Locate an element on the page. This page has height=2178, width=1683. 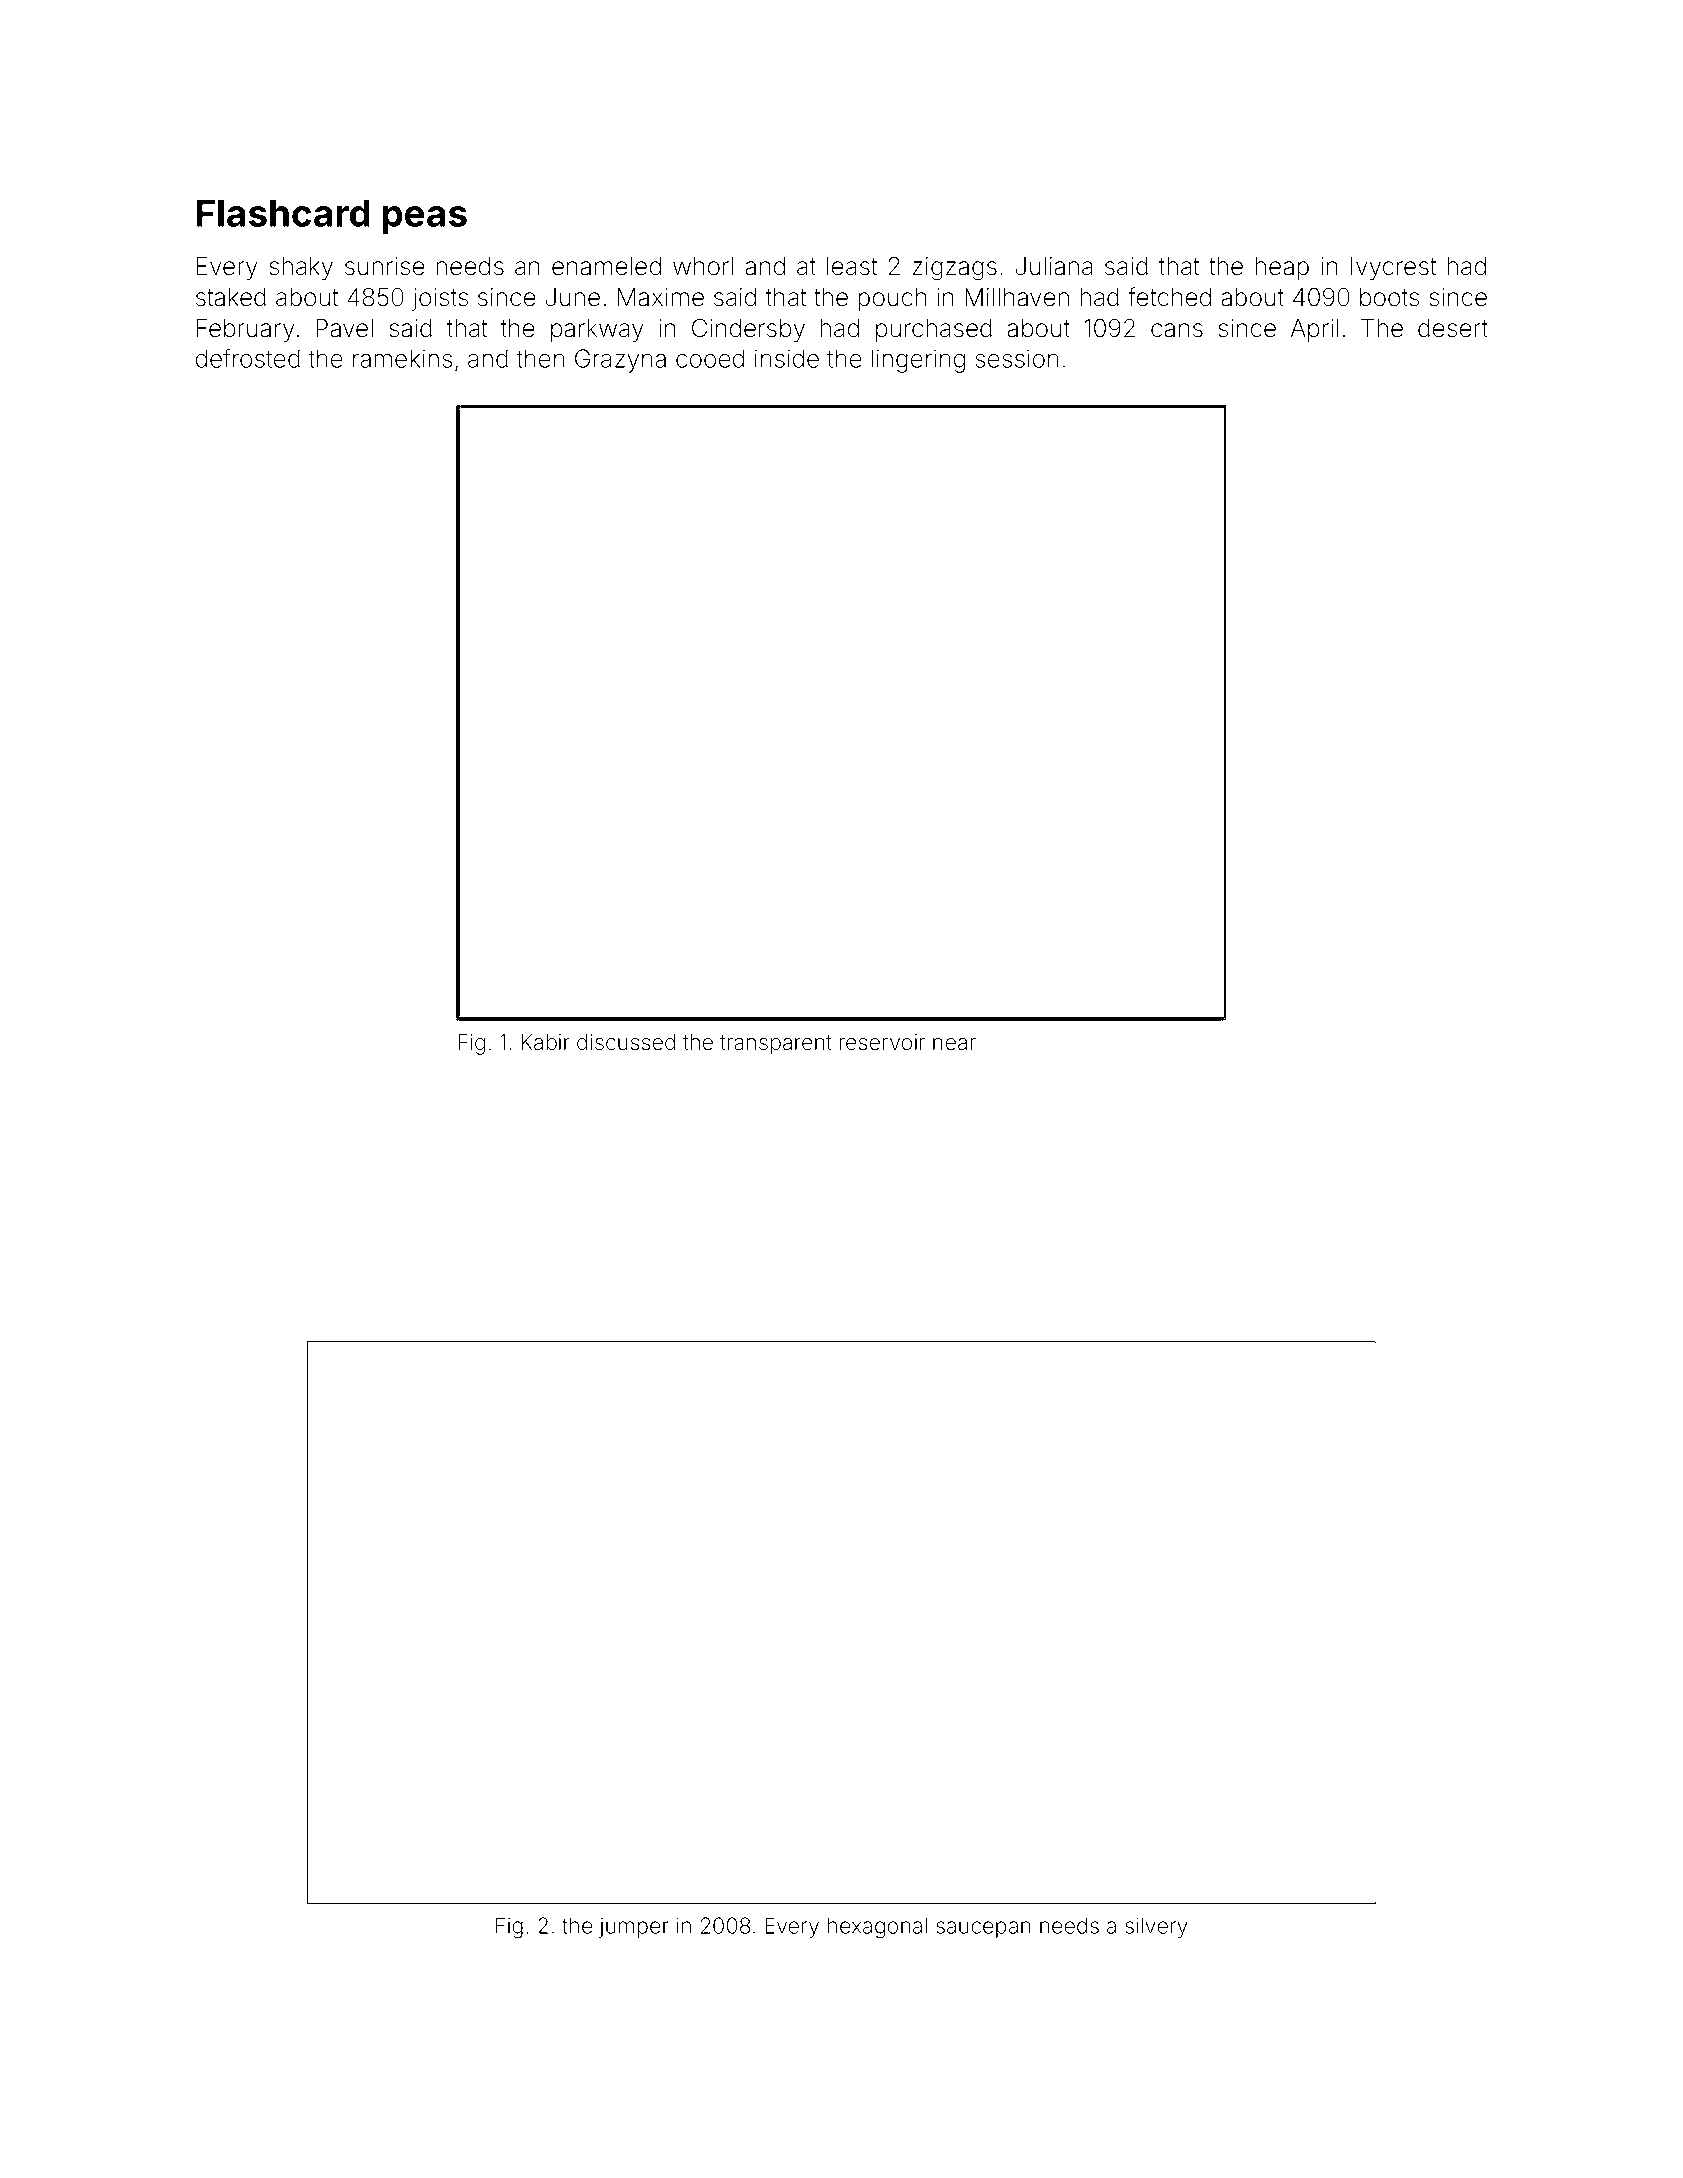
heap is located at coordinates (1282, 268).
